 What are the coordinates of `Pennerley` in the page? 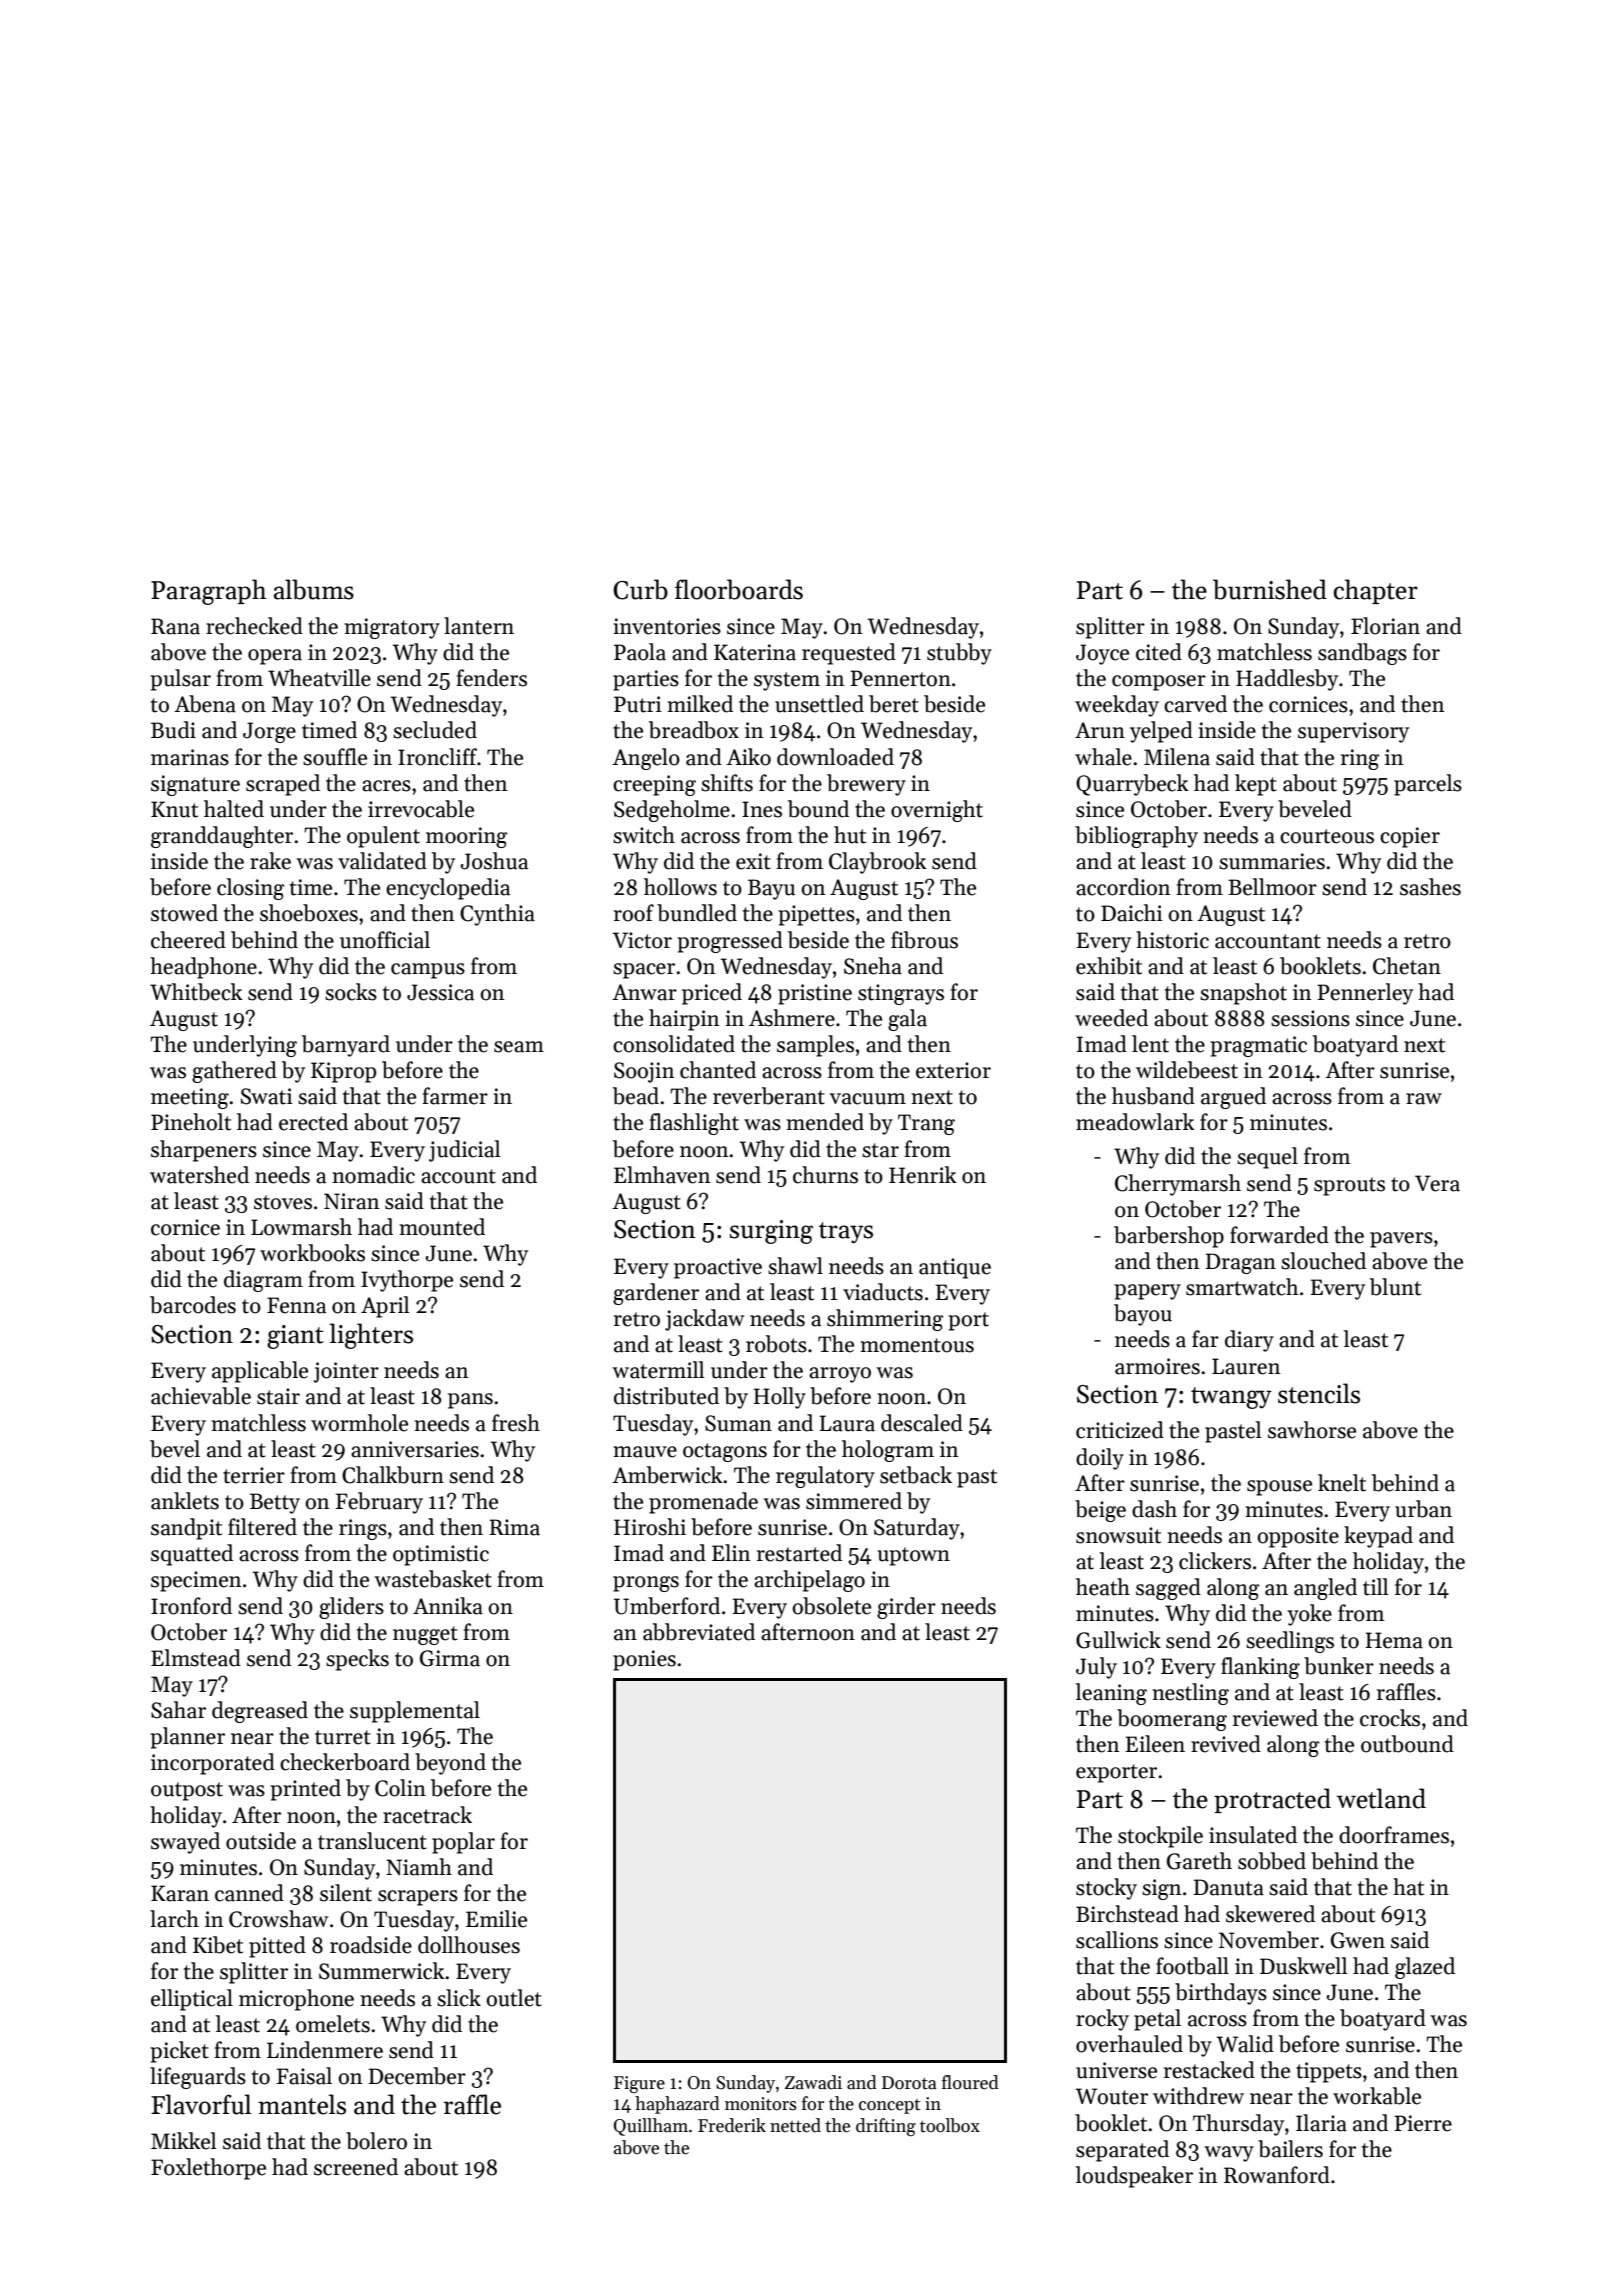 It's located at (1365, 994).
